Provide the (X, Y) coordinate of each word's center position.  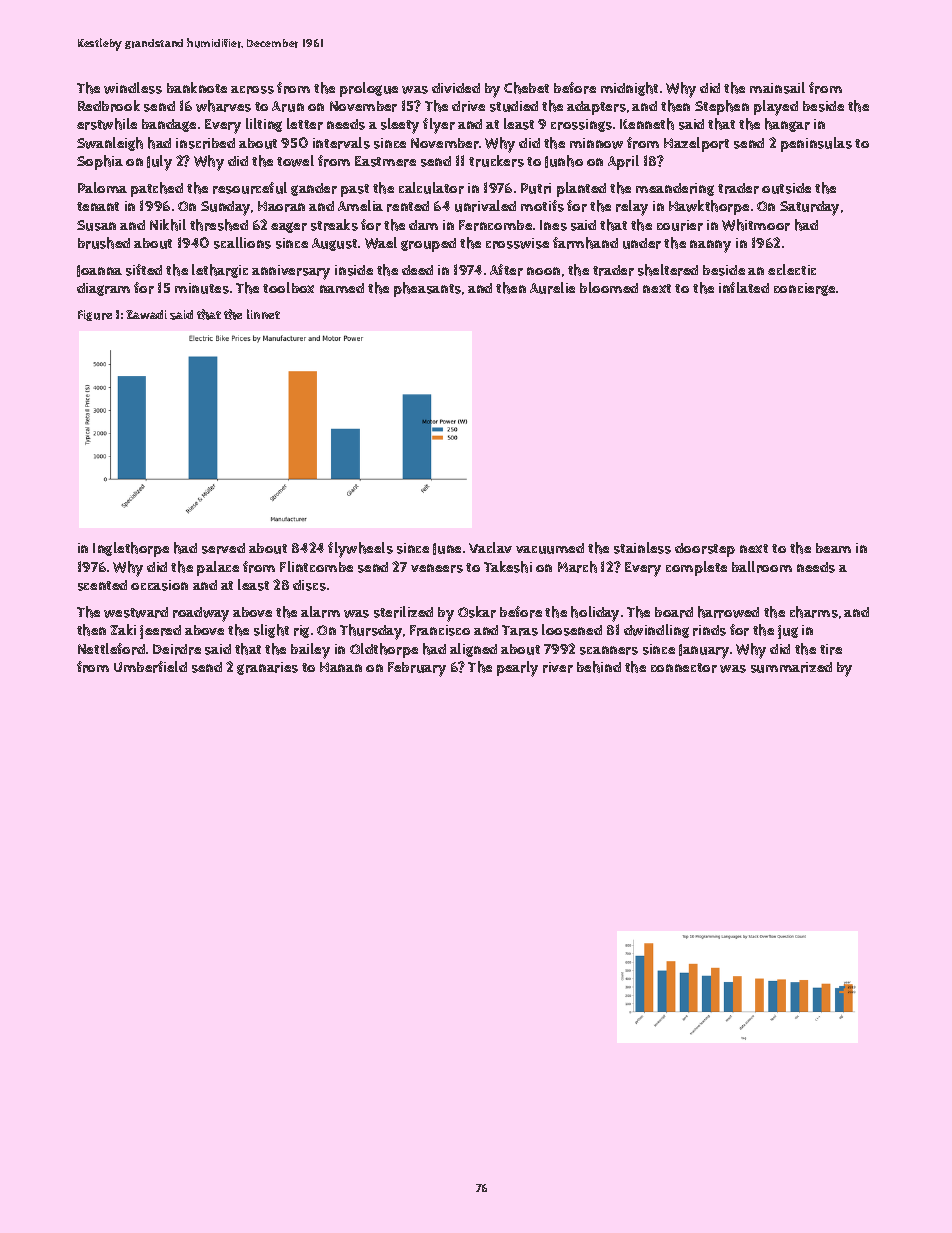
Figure (95, 315)
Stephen (722, 107)
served (223, 548)
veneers (437, 568)
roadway (201, 614)
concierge (804, 289)
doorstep (705, 550)
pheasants (427, 289)
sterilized (403, 612)
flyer (439, 126)
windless (133, 88)
